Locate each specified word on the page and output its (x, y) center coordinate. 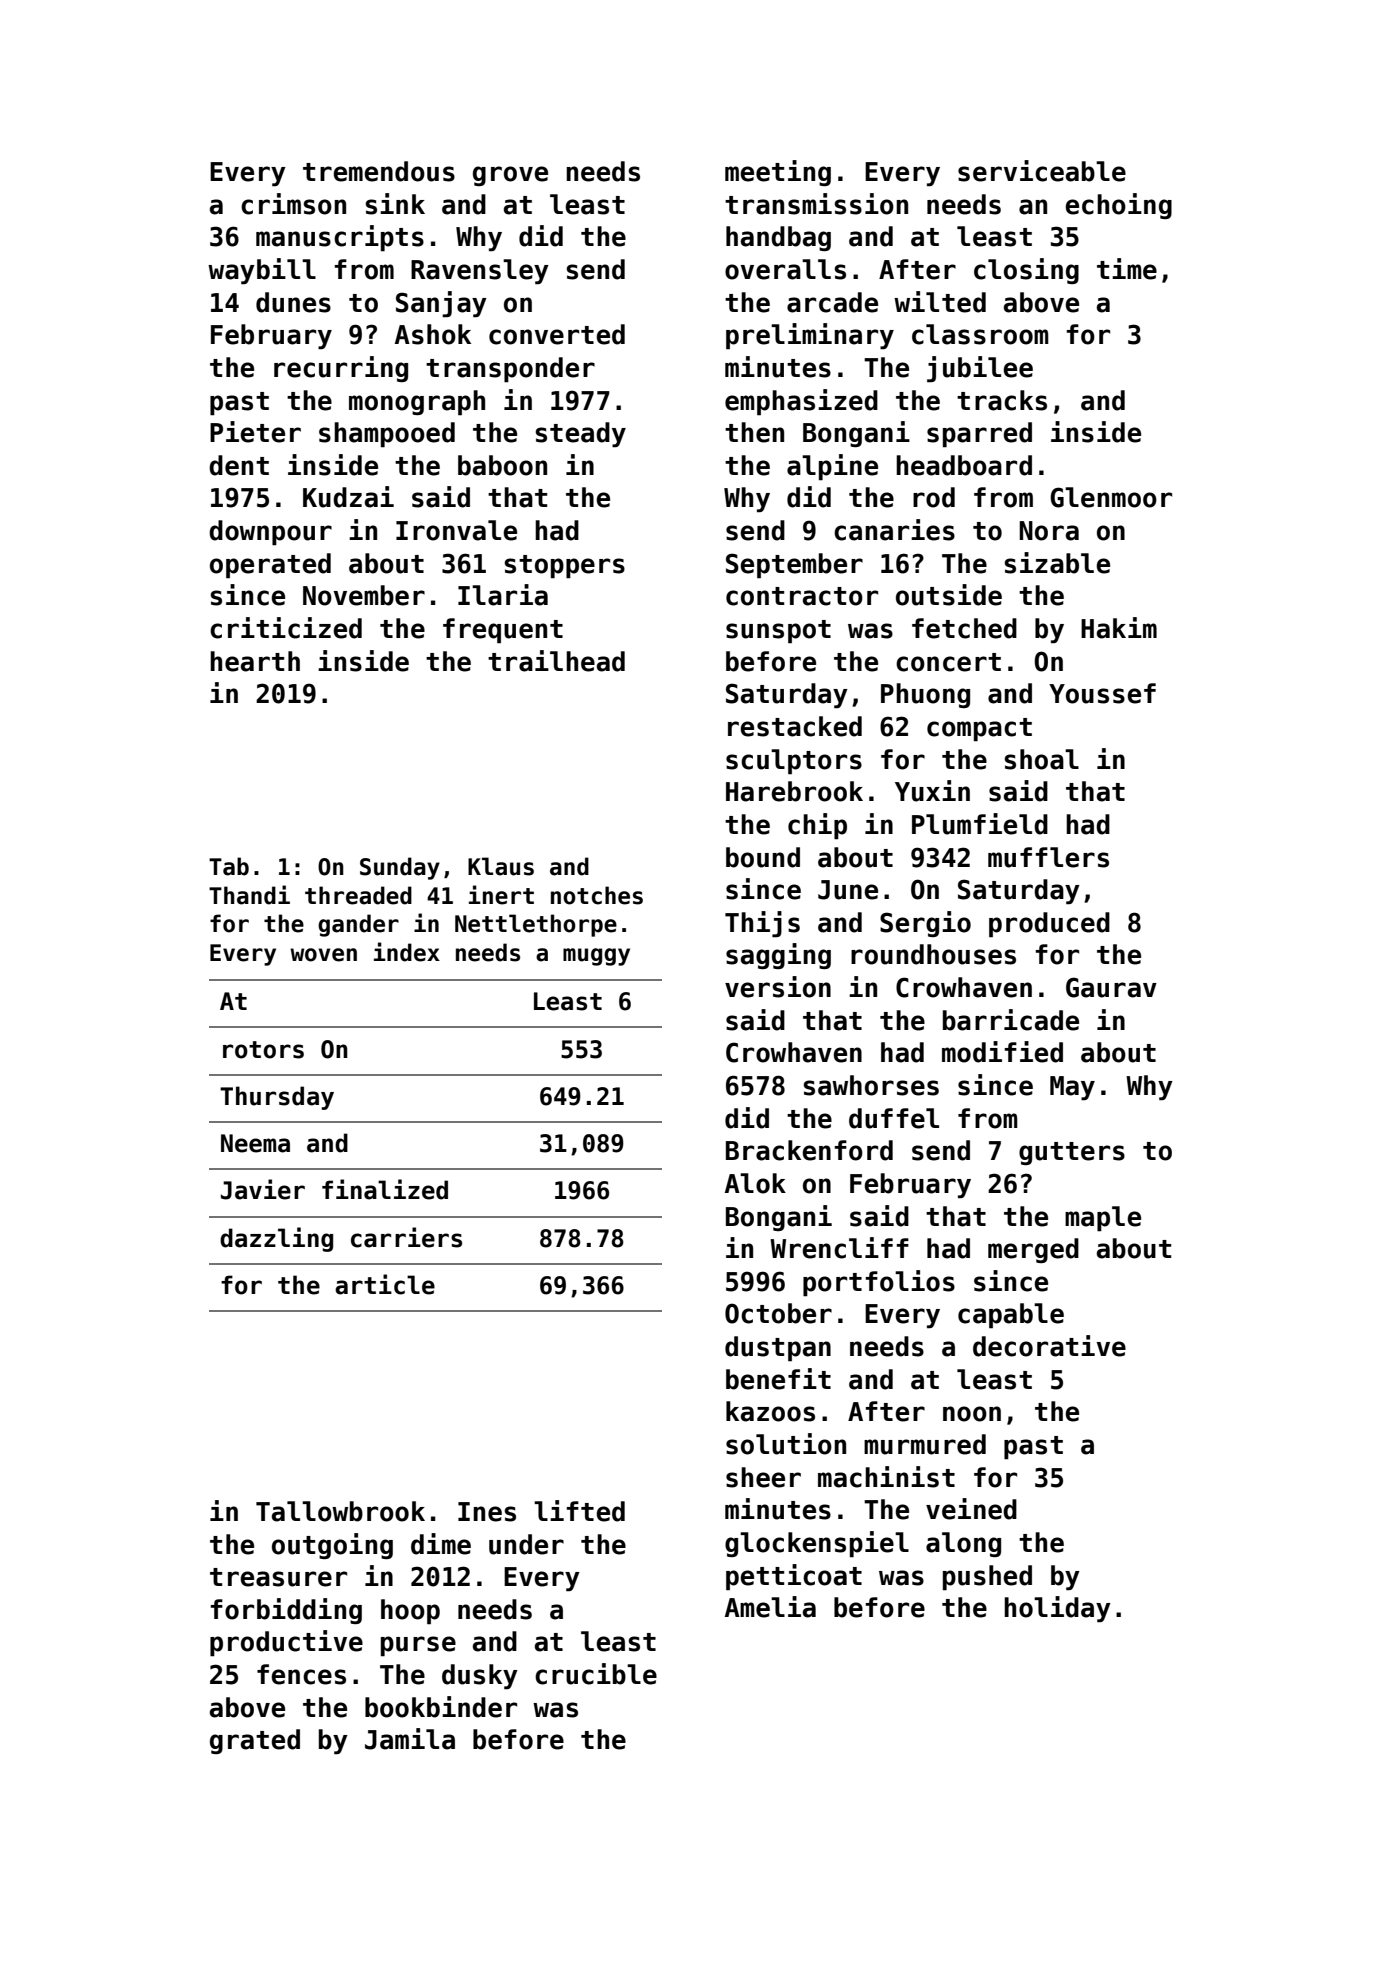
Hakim (1119, 628)
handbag (778, 238)
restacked (795, 726)
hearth (255, 661)
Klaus (501, 866)
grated (255, 1741)
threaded (358, 895)
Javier (263, 1189)
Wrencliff (839, 1248)
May (1072, 1088)
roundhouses (933, 954)
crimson (293, 204)
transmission (816, 204)
